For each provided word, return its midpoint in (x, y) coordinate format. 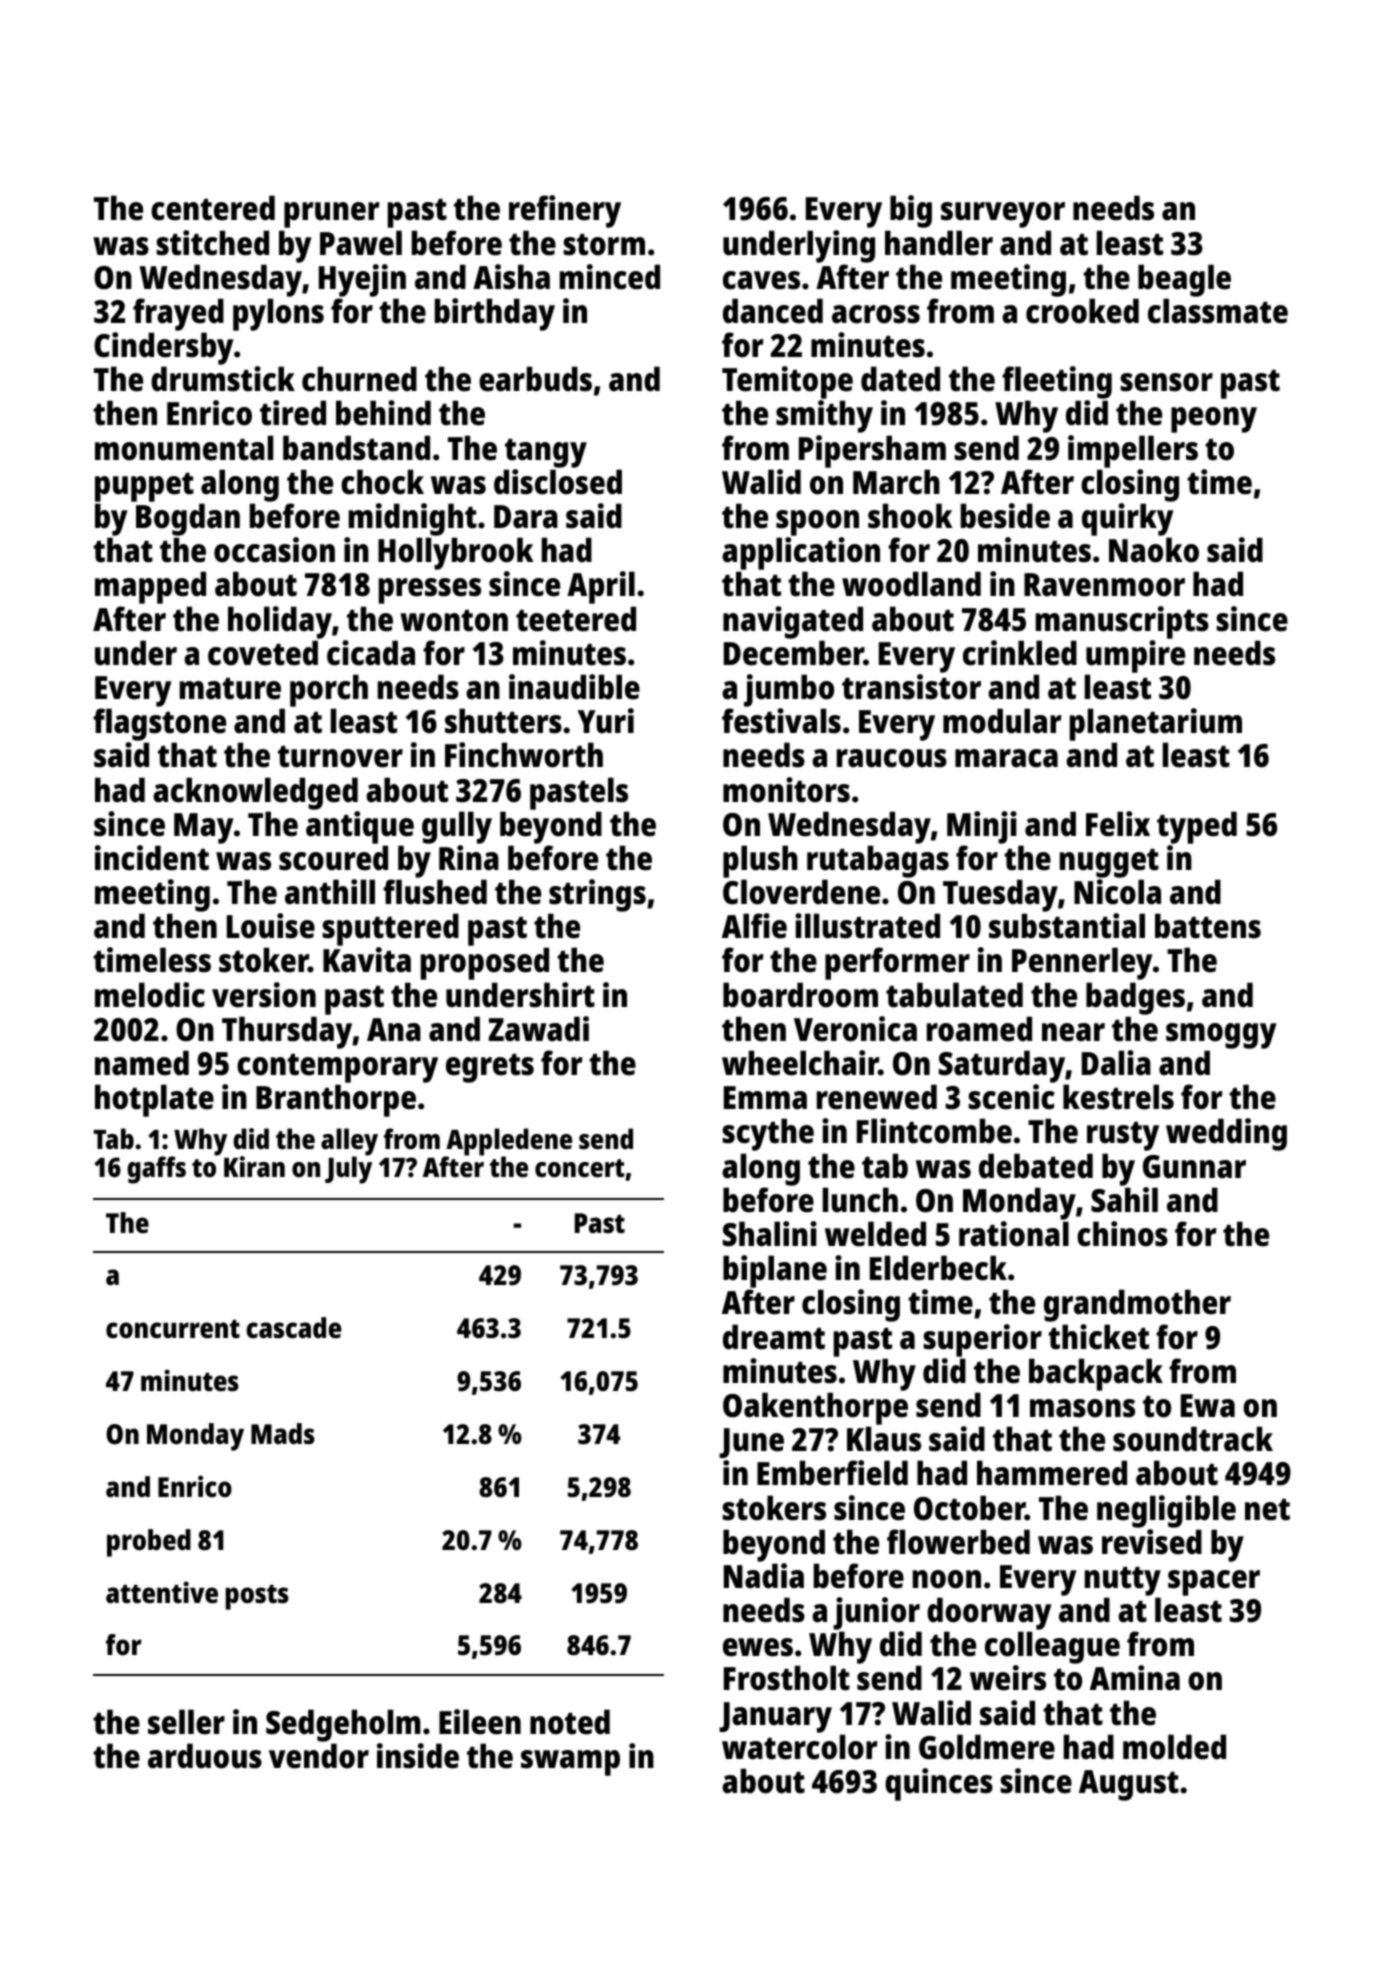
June (751, 1443)
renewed (877, 1097)
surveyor (1003, 215)
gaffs (156, 1170)
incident (152, 858)
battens (1208, 926)
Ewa (1208, 1406)
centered (213, 208)
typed (1197, 827)
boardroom (800, 995)
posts (257, 1597)
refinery (565, 211)
